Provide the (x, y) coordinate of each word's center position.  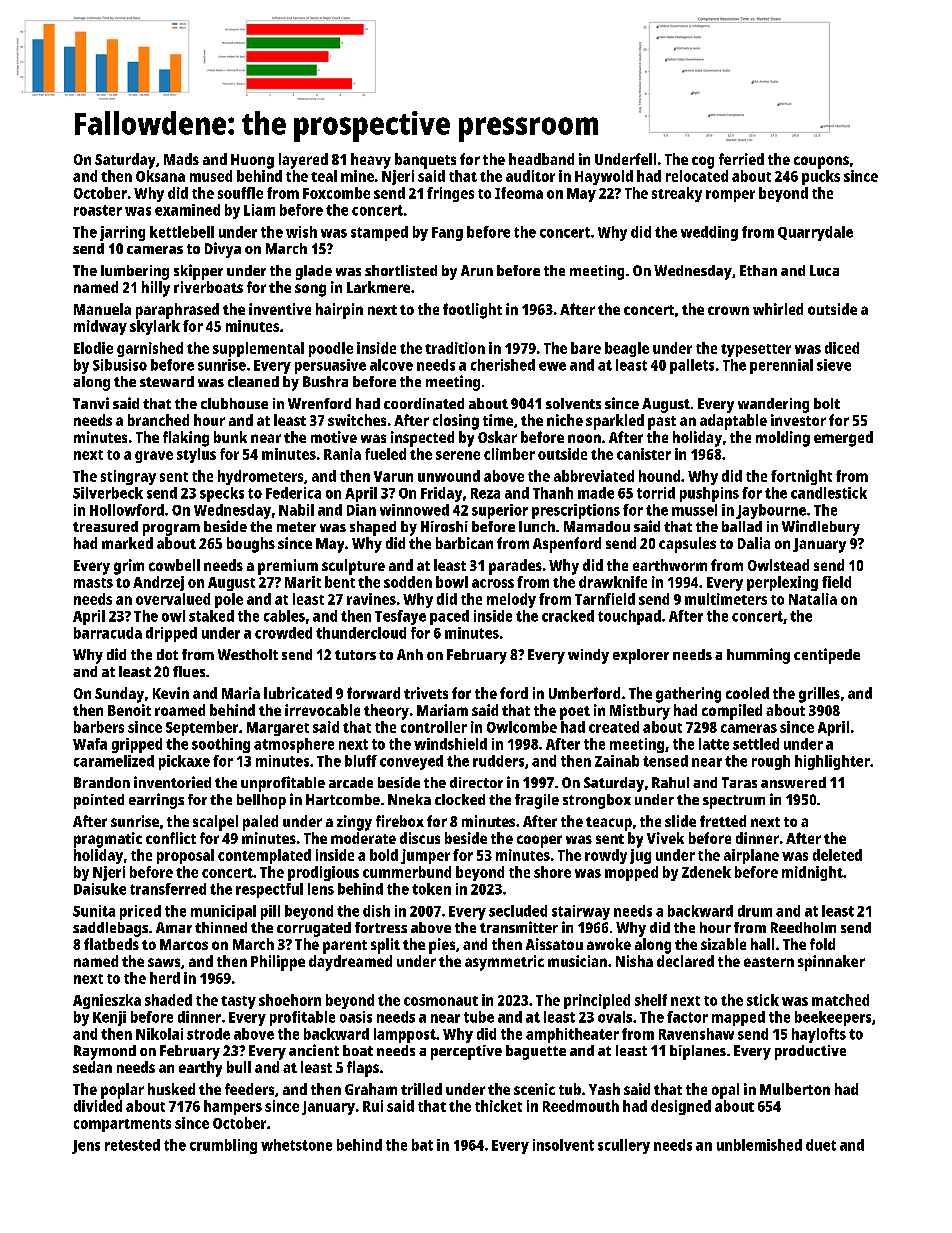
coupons (821, 162)
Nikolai (159, 1034)
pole (229, 600)
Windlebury (821, 528)
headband (541, 159)
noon (584, 438)
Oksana (160, 176)
